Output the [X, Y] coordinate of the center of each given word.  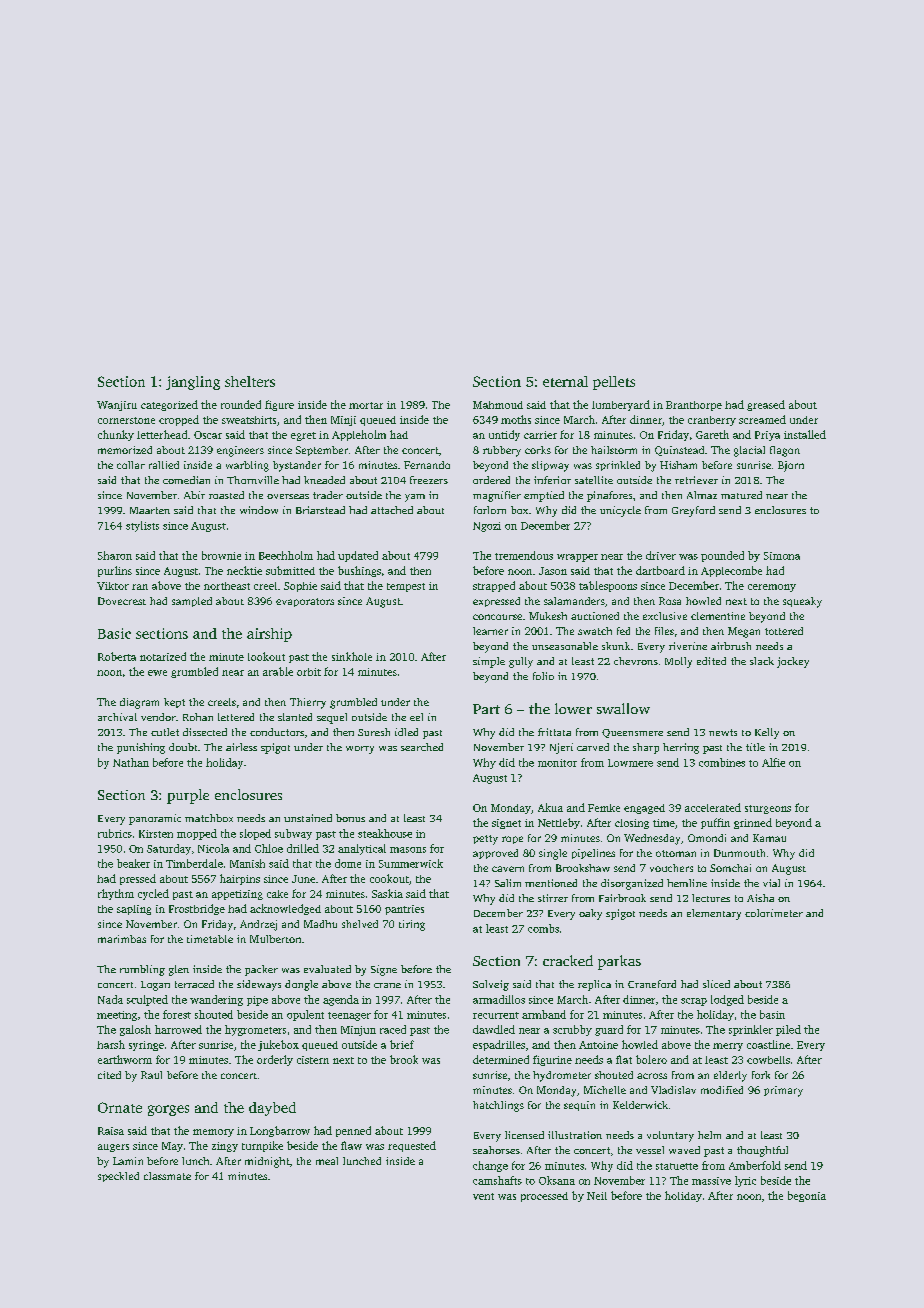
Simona [782, 556]
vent [483, 1196]
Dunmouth [739, 853]
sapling [134, 910]
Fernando [427, 465]
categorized [169, 405]
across [652, 1076]
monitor [557, 763]
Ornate [120, 1107]
